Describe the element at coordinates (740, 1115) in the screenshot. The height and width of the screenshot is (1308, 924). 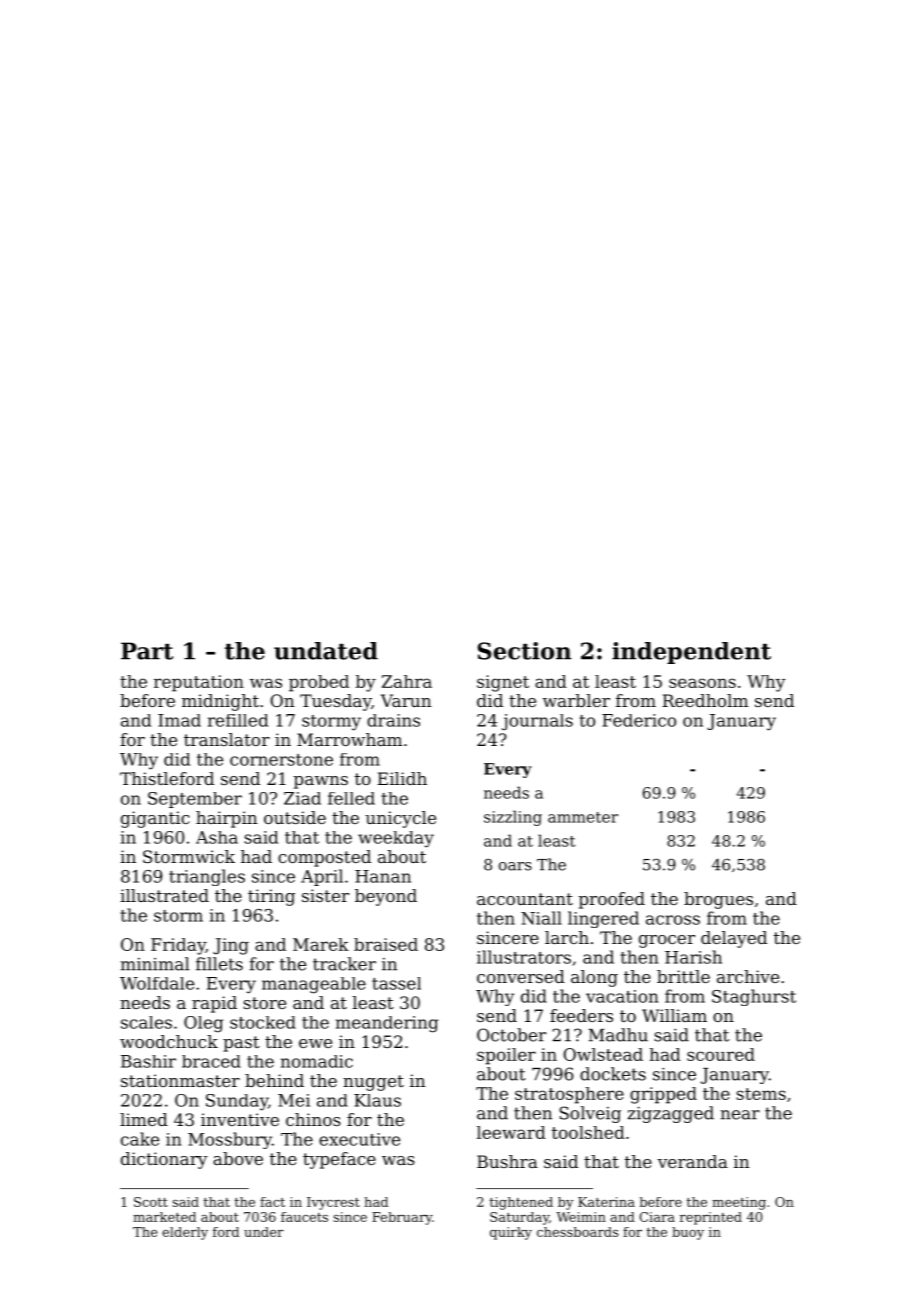
I see `near` at that location.
